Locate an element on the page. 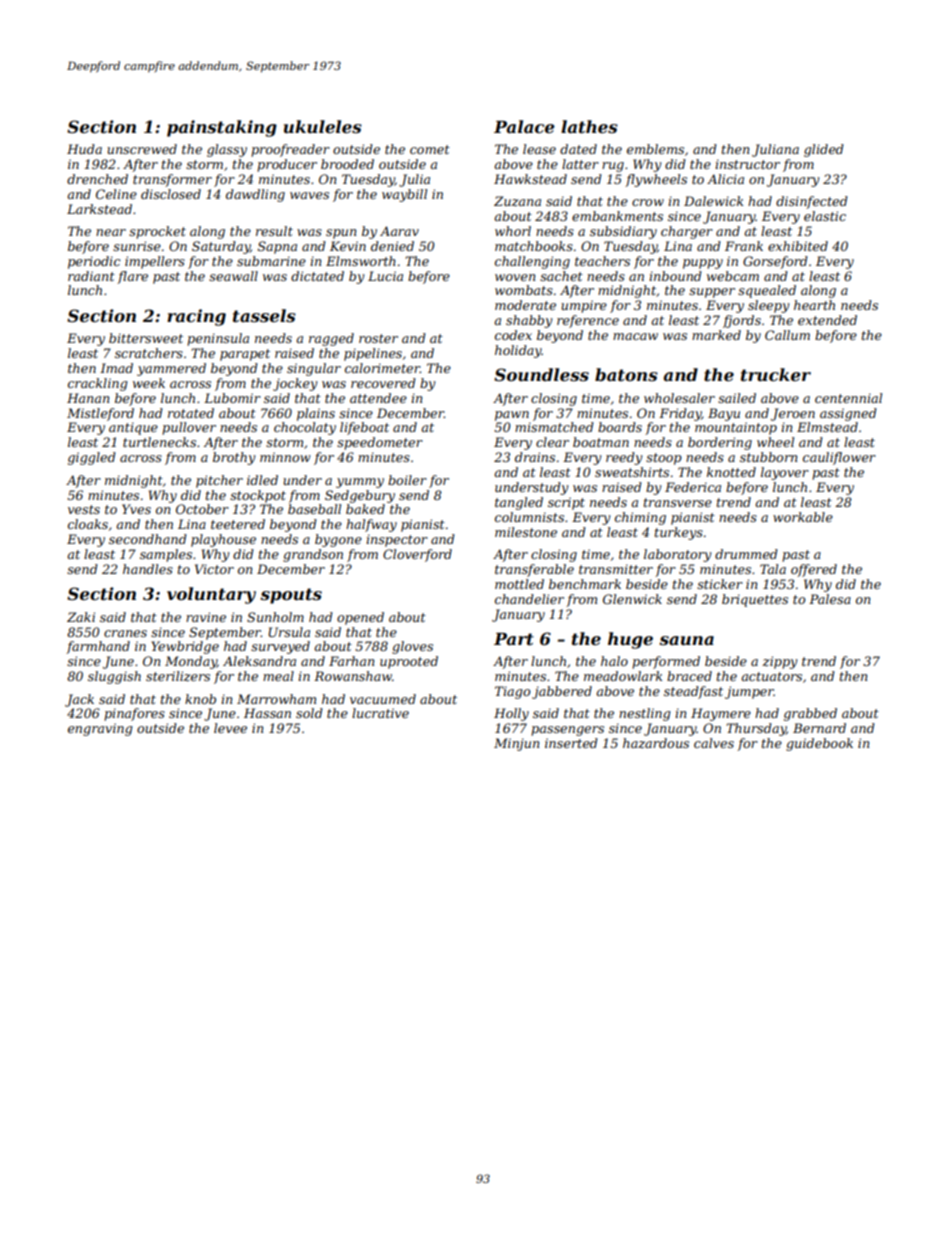 The image size is (952, 1233). lathes is located at coordinates (589, 127).
